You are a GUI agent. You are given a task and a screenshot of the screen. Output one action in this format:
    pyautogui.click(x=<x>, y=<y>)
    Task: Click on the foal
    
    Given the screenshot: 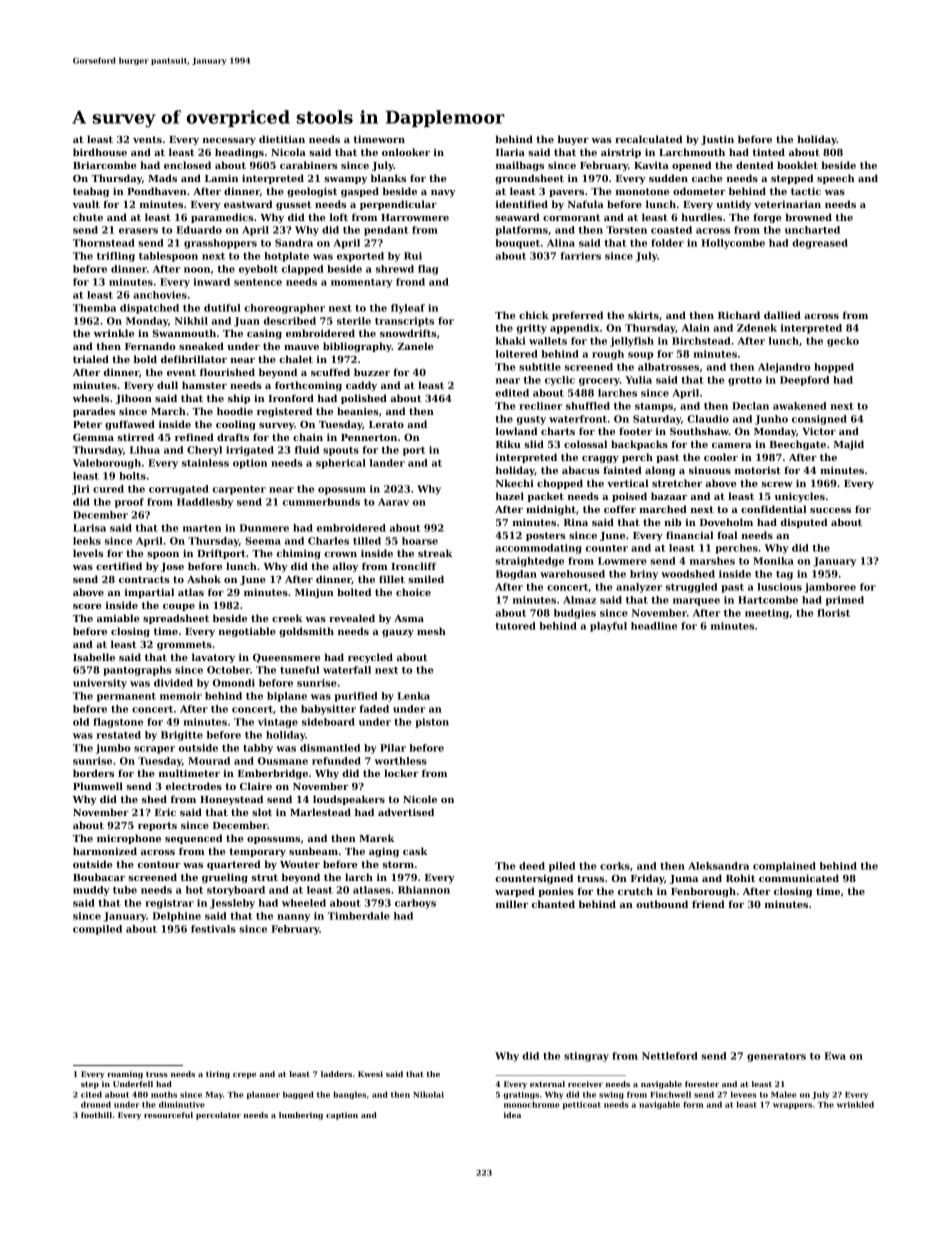 What is the action you would take?
    pyautogui.click(x=727, y=535)
